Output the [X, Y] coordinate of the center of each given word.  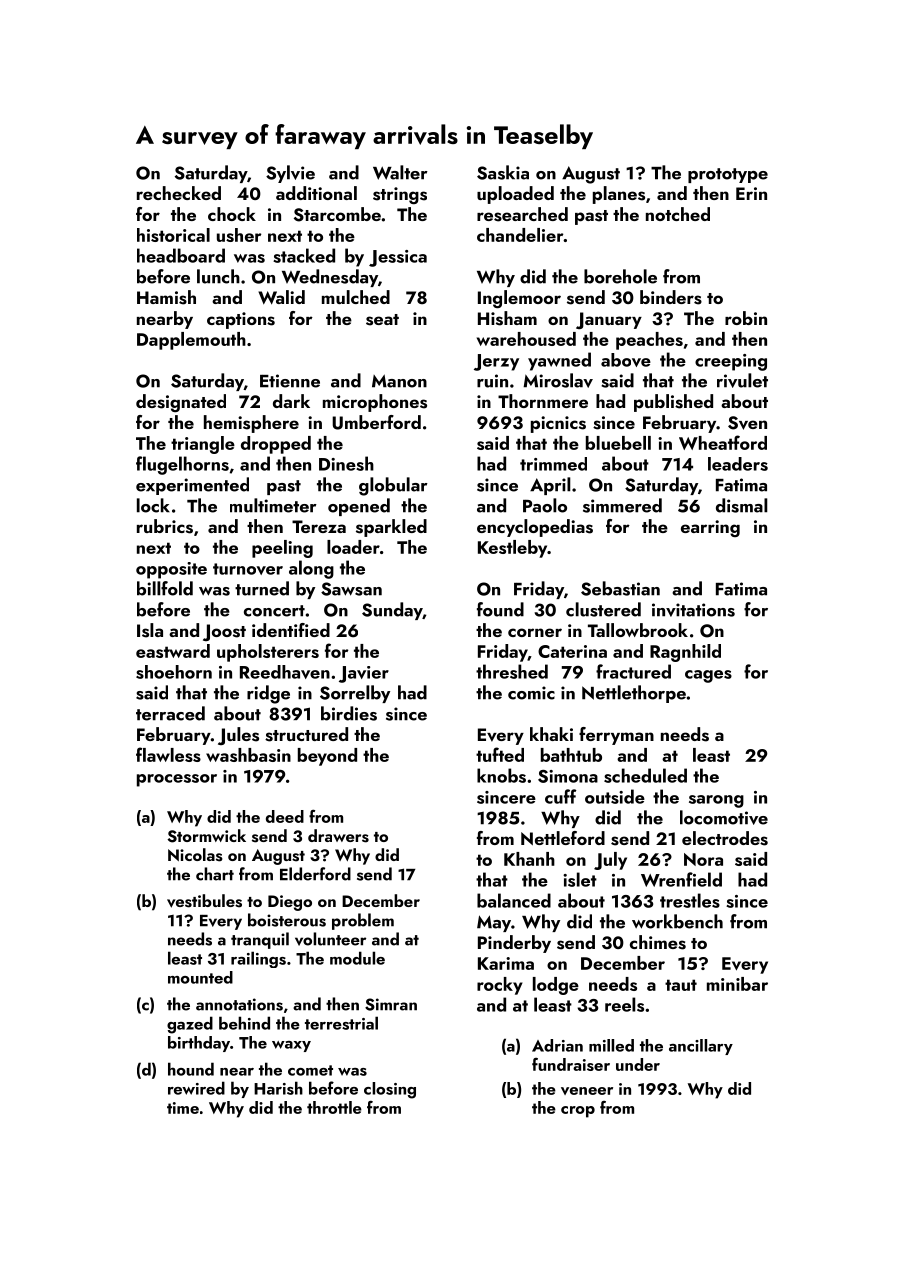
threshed [512, 671]
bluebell [618, 443]
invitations [693, 610]
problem [363, 921]
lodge [556, 986]
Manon [399, 381]
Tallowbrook [638, 630]
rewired [196, 1088]
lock [153, 505]
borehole [620, 276]
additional [316, 193]
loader [353, 547]
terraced [170, 713]
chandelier [520, 235]
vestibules [204, 901]
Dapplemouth [191, 341]
